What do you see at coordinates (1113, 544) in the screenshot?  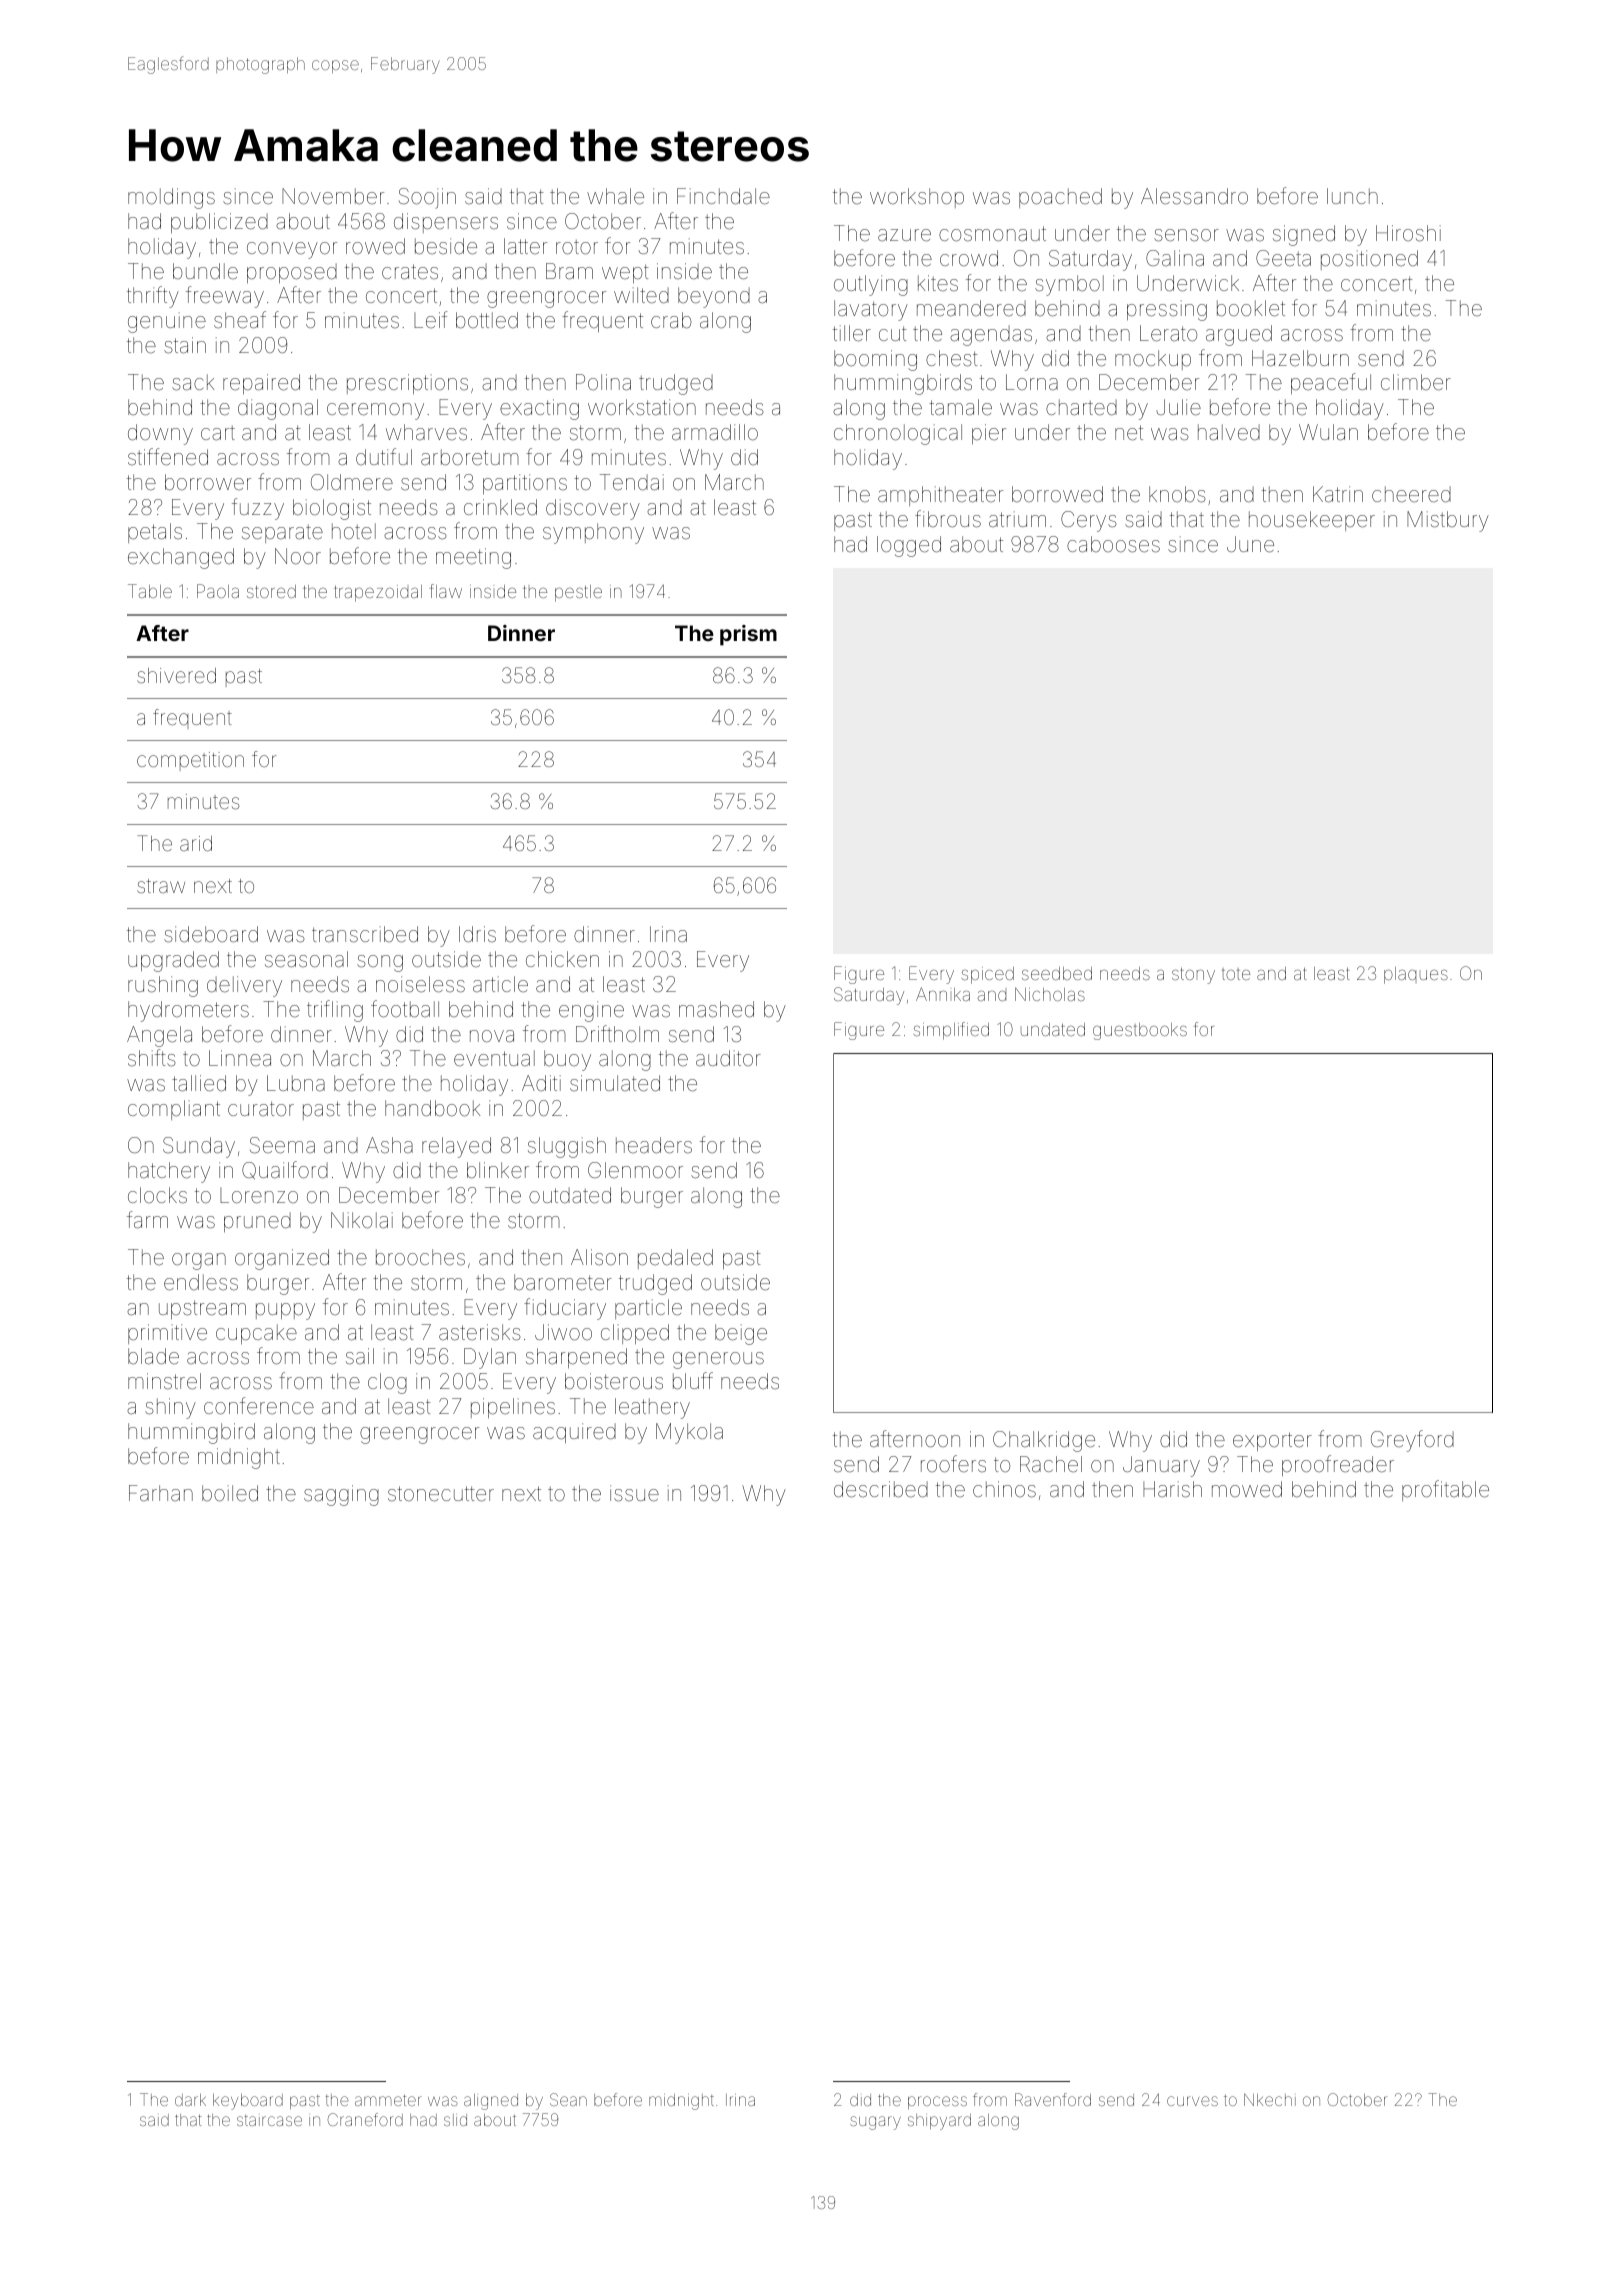 I see `cabooses` at bounding box center [1113, 544].
